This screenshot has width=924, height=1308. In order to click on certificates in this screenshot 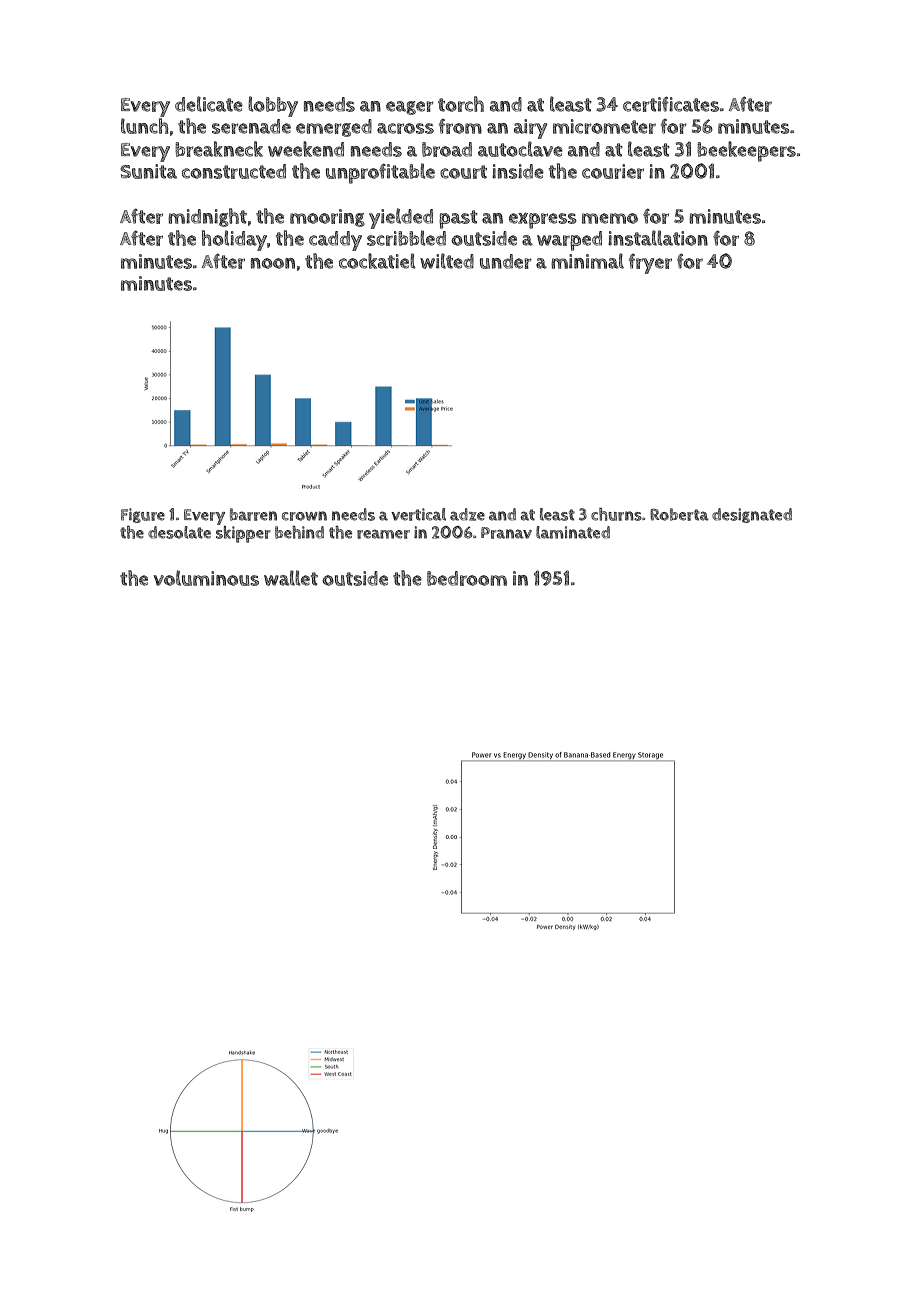, I will do `click(671, 104)`.
